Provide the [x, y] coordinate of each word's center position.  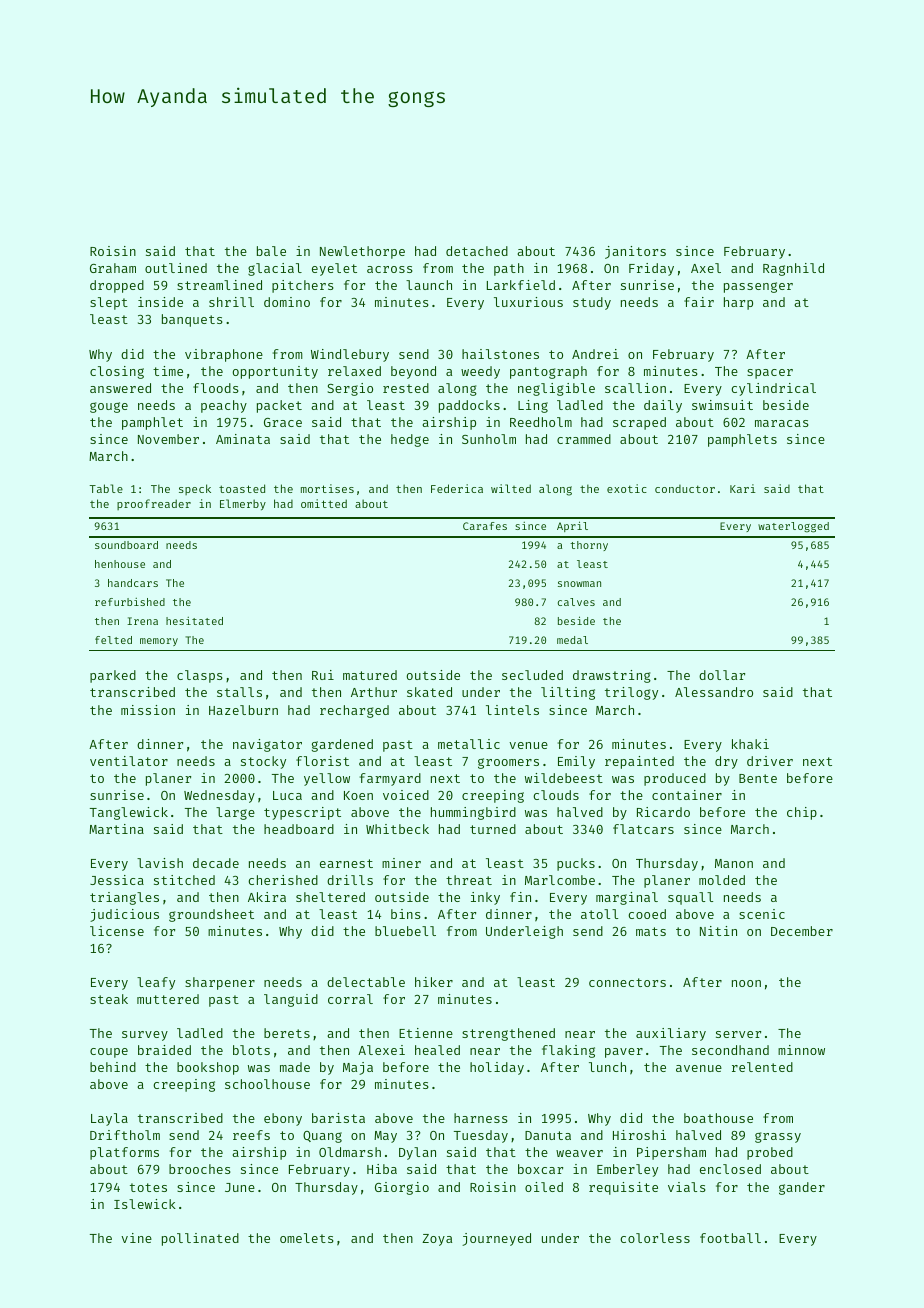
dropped [117, 286]
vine [136, 1238]
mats [651, 931]
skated [429, 692]
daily [663, 406]
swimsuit [722, 405]
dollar [722, 675]
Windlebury [350, 355]
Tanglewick [129, 813]
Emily [576, 762]
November [168, 439]
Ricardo [663, 812]
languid [291, 1000]
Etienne [426, 1033]
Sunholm [489, 439]
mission [148, 710]
